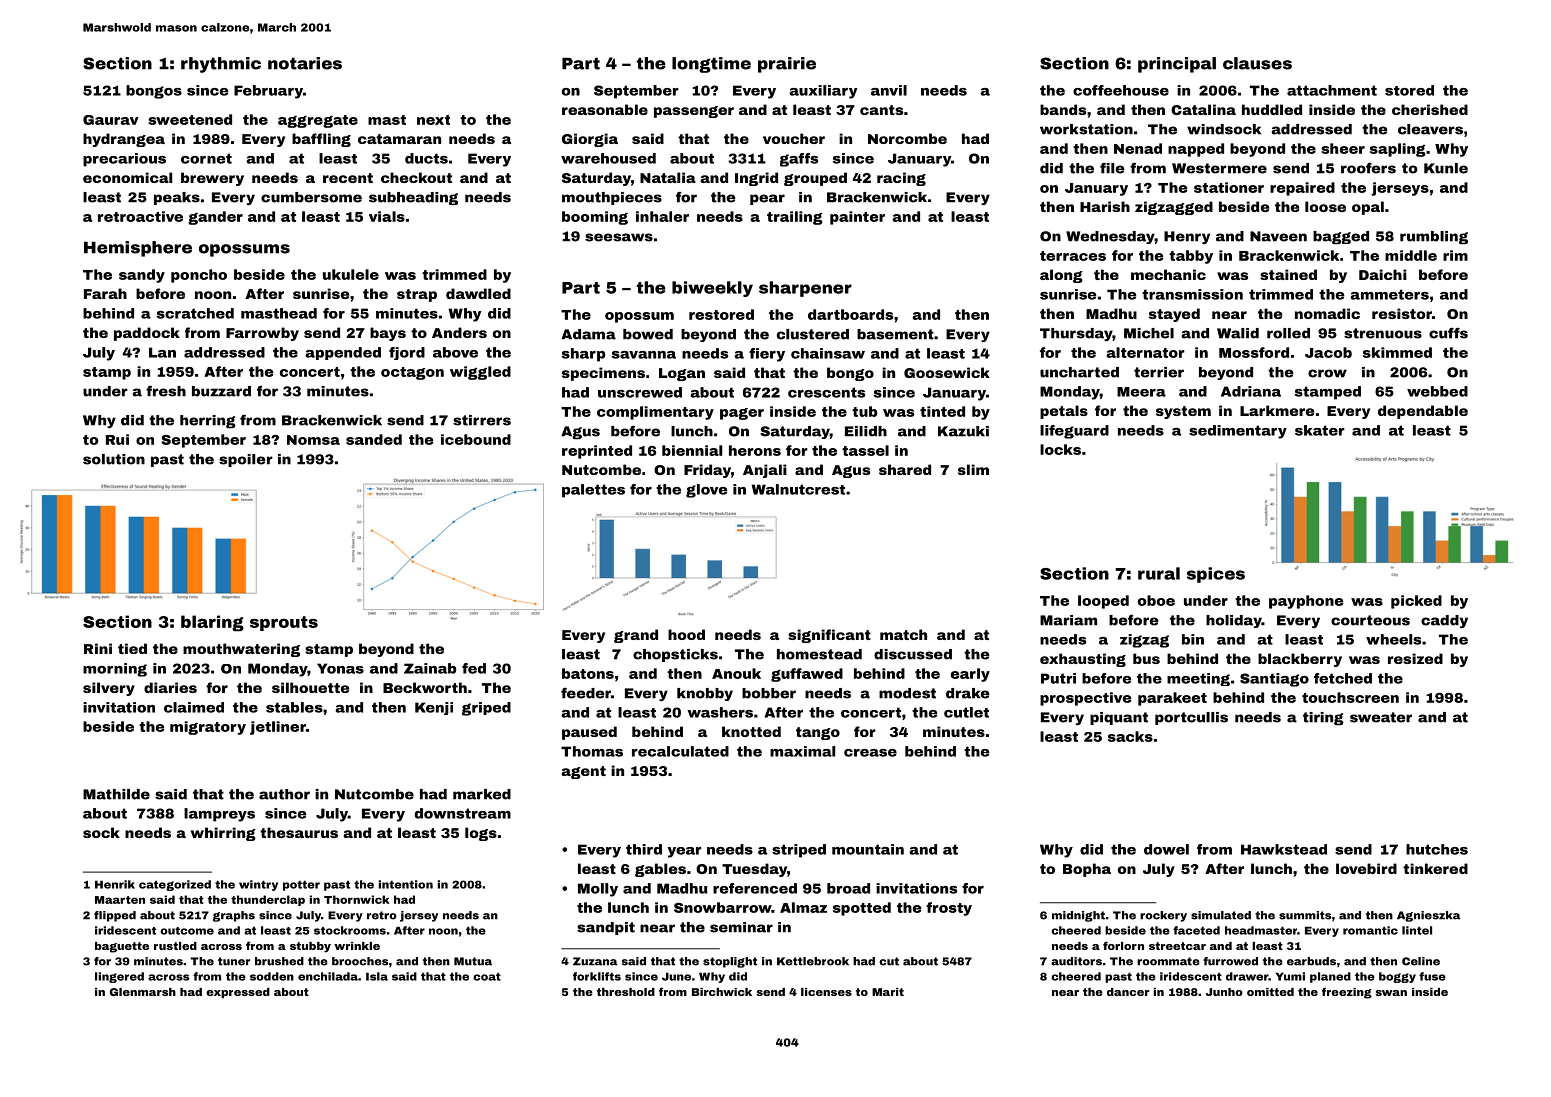 Image resolution: width=1551 pixels, height=1097 pixels. What do you see at coordinates (881, 110) in the image?
I see `cants` at bounding box center [881, 110].
